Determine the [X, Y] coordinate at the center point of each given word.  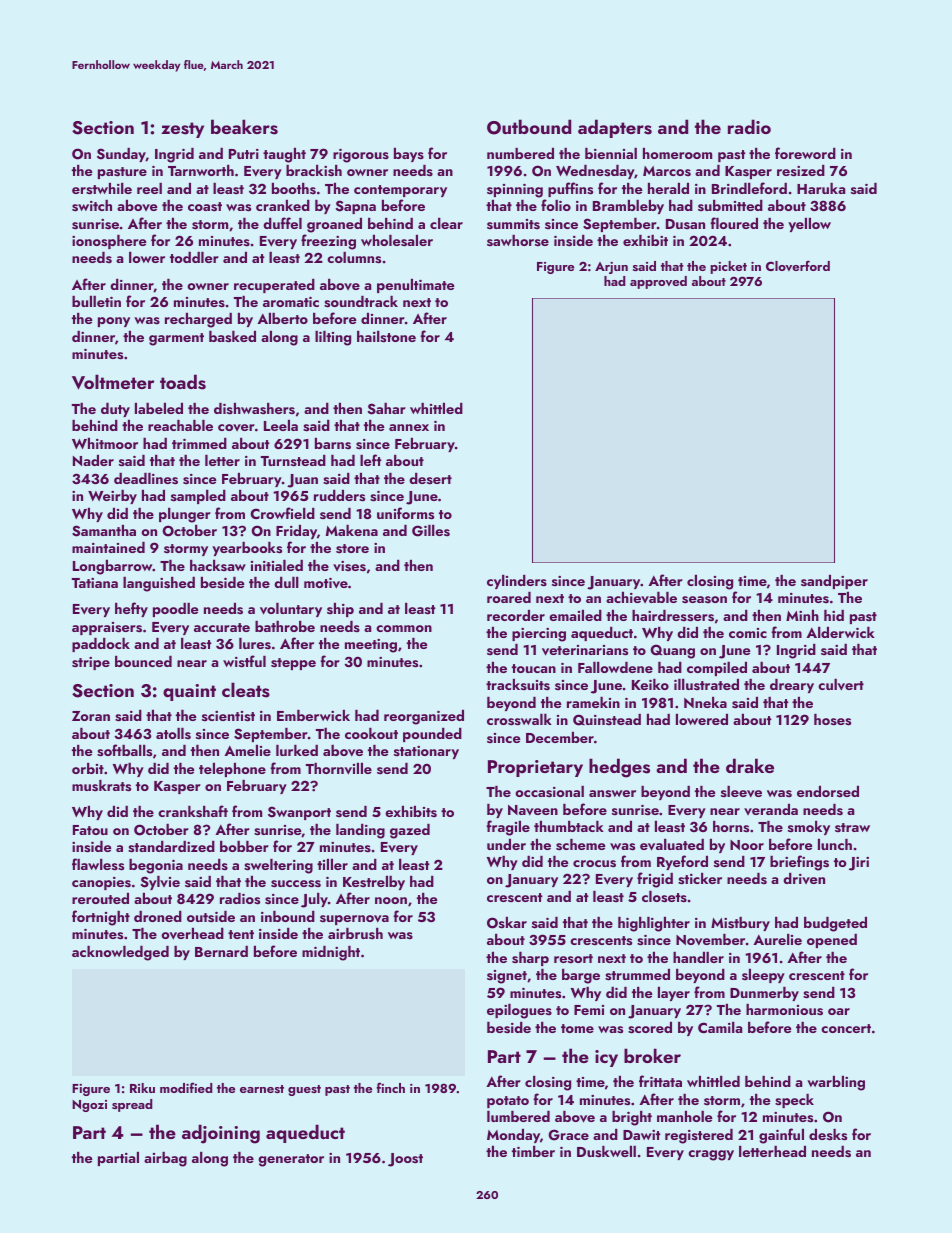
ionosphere [109, 242]
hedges [619, 768]
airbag [165, 1159]
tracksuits [518, 684]
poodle [175, 610]
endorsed [828, 791]
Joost [405, 1160]
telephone [232, 770]
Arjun [611, 268]
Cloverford [798, 265]
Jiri [859, 864]
